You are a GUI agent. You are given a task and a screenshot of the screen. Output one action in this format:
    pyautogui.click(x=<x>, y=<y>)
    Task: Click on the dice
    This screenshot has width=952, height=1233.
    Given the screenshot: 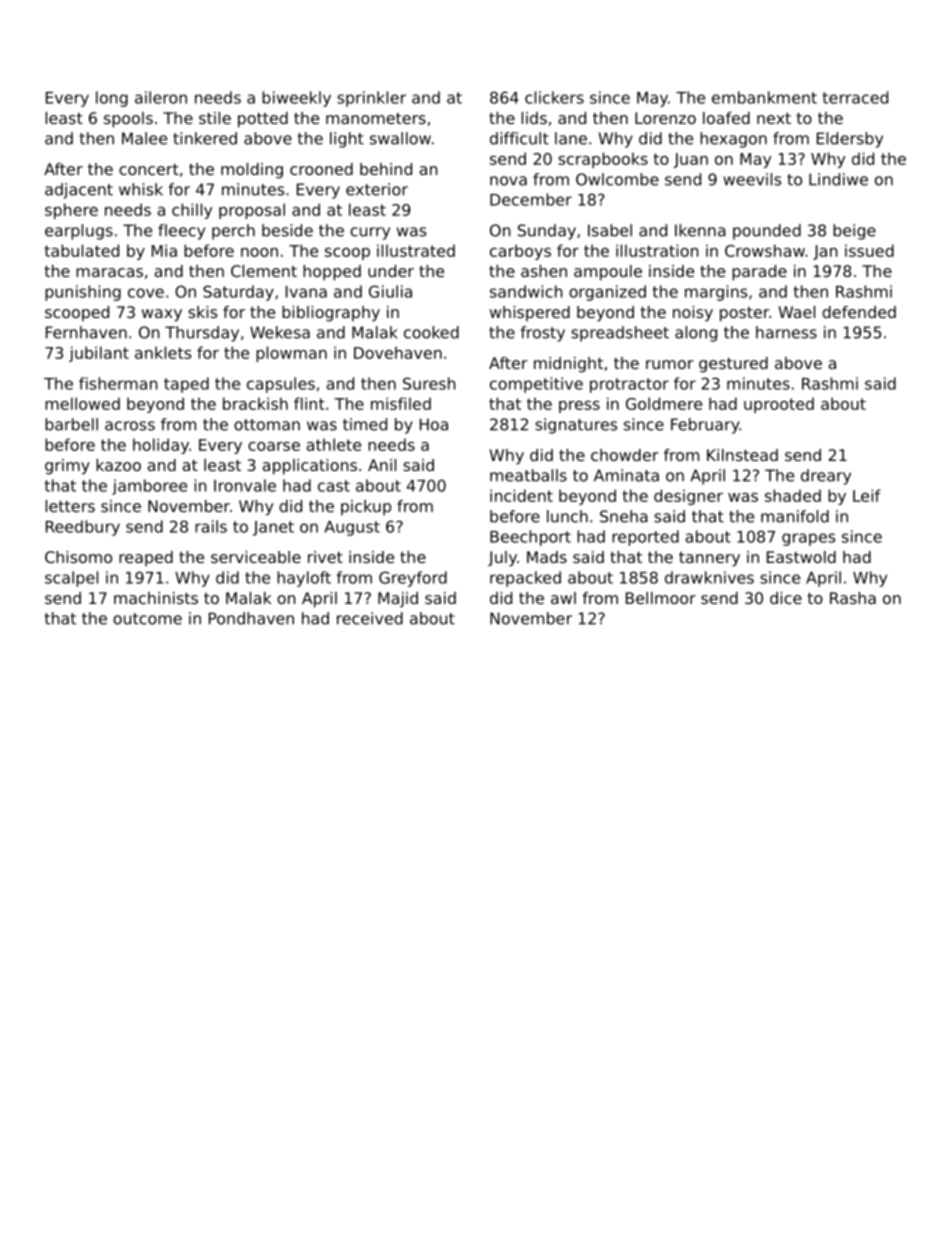 What is the action you would take?
    pyautogui.click(x=786, y=598)
